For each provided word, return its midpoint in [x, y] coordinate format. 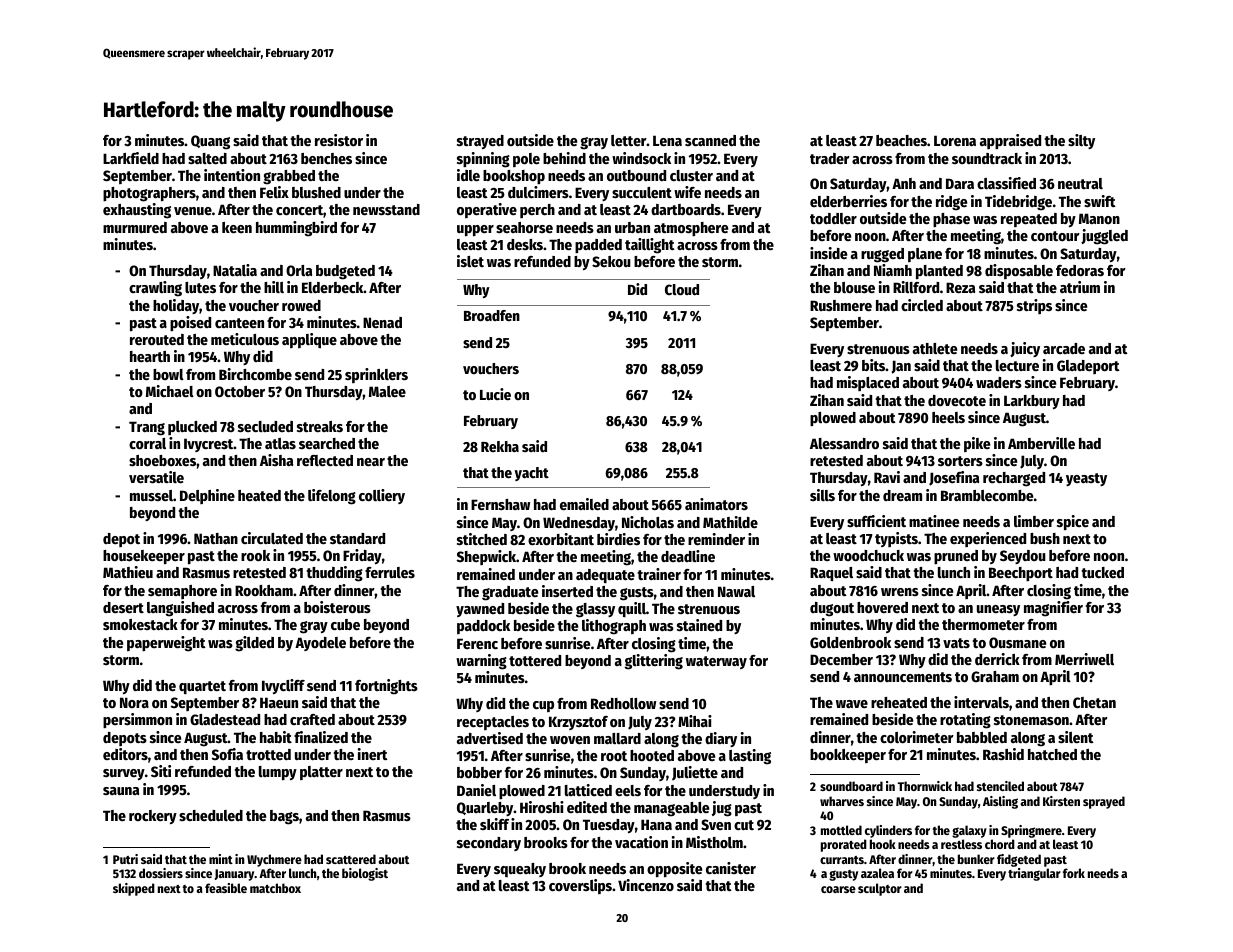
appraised [1010, 141]
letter [629, 140]
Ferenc [477, 643]
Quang [210, 142]
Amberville [1041, 443]
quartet [202, 687]
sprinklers [376, 375]
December [841, 659]
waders [999, 382]
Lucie [495, 394]
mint [221, 859]
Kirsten [1061, 801]
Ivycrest [209, 445]
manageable [671, 809]
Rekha [500, 446]
